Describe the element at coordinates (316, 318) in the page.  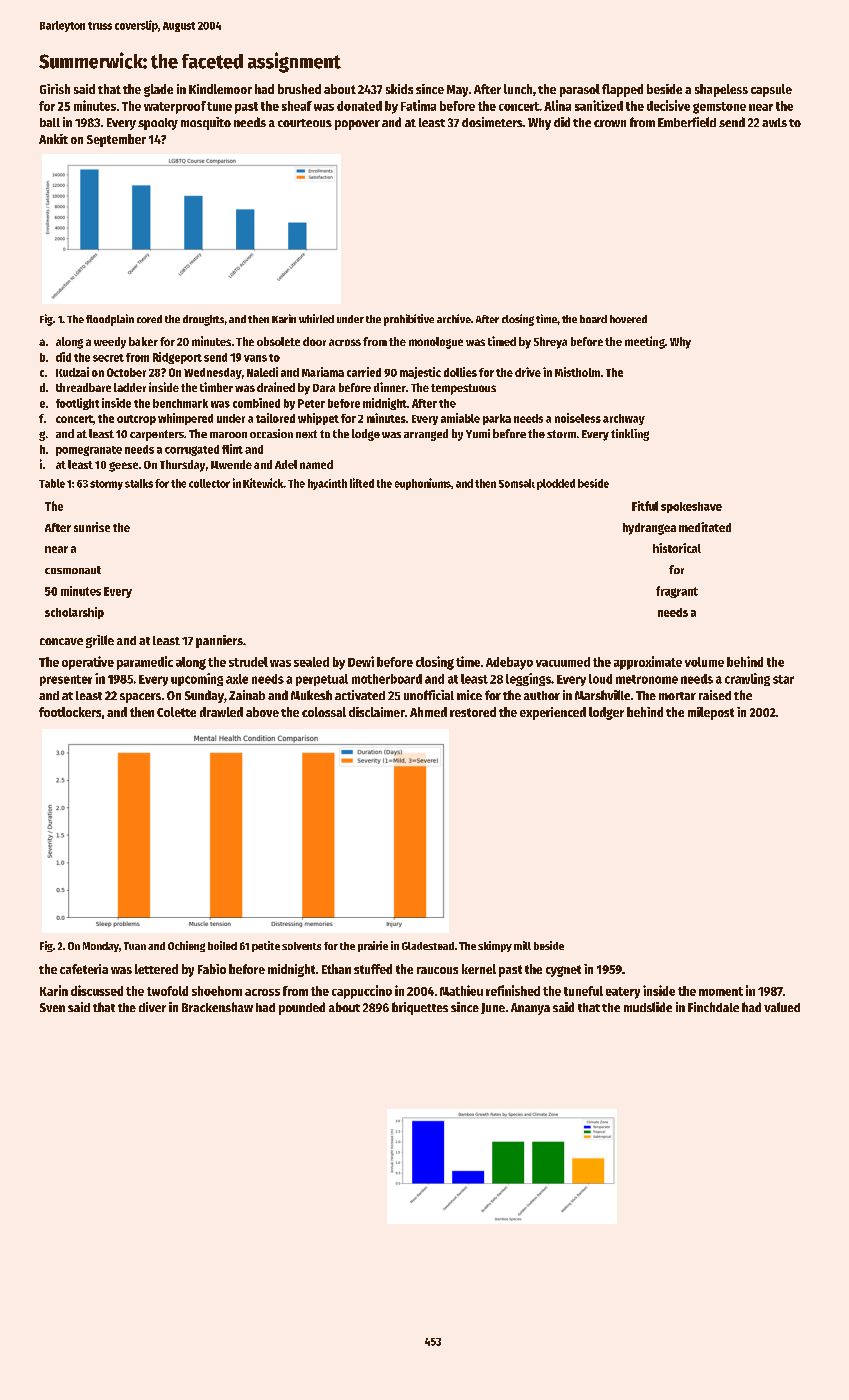
I see `whirled` at that location.
